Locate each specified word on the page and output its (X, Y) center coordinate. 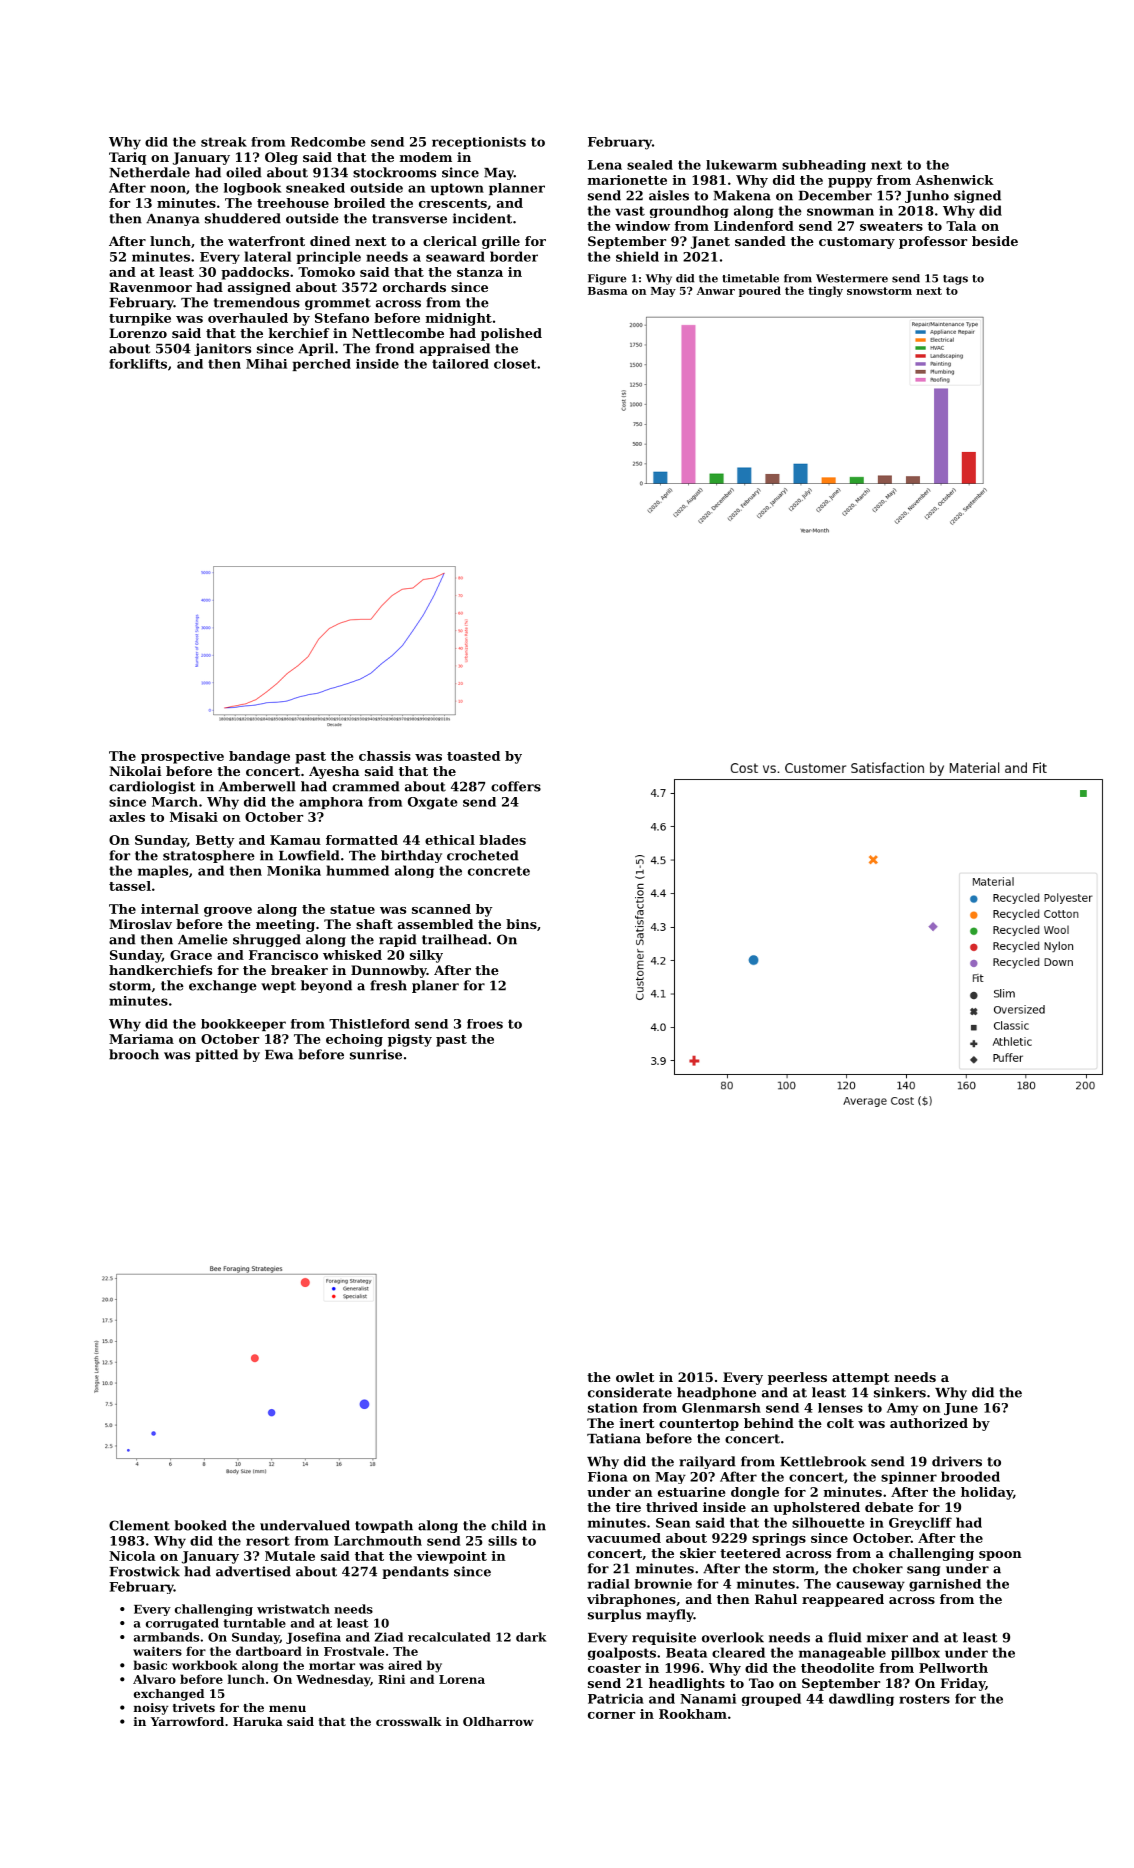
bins (521, 924)
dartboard (269, 1651)
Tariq (127, 158)
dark (531, 1637)
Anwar (716, 291)
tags (955, 280)
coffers (516, 786)
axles (127, 817)
